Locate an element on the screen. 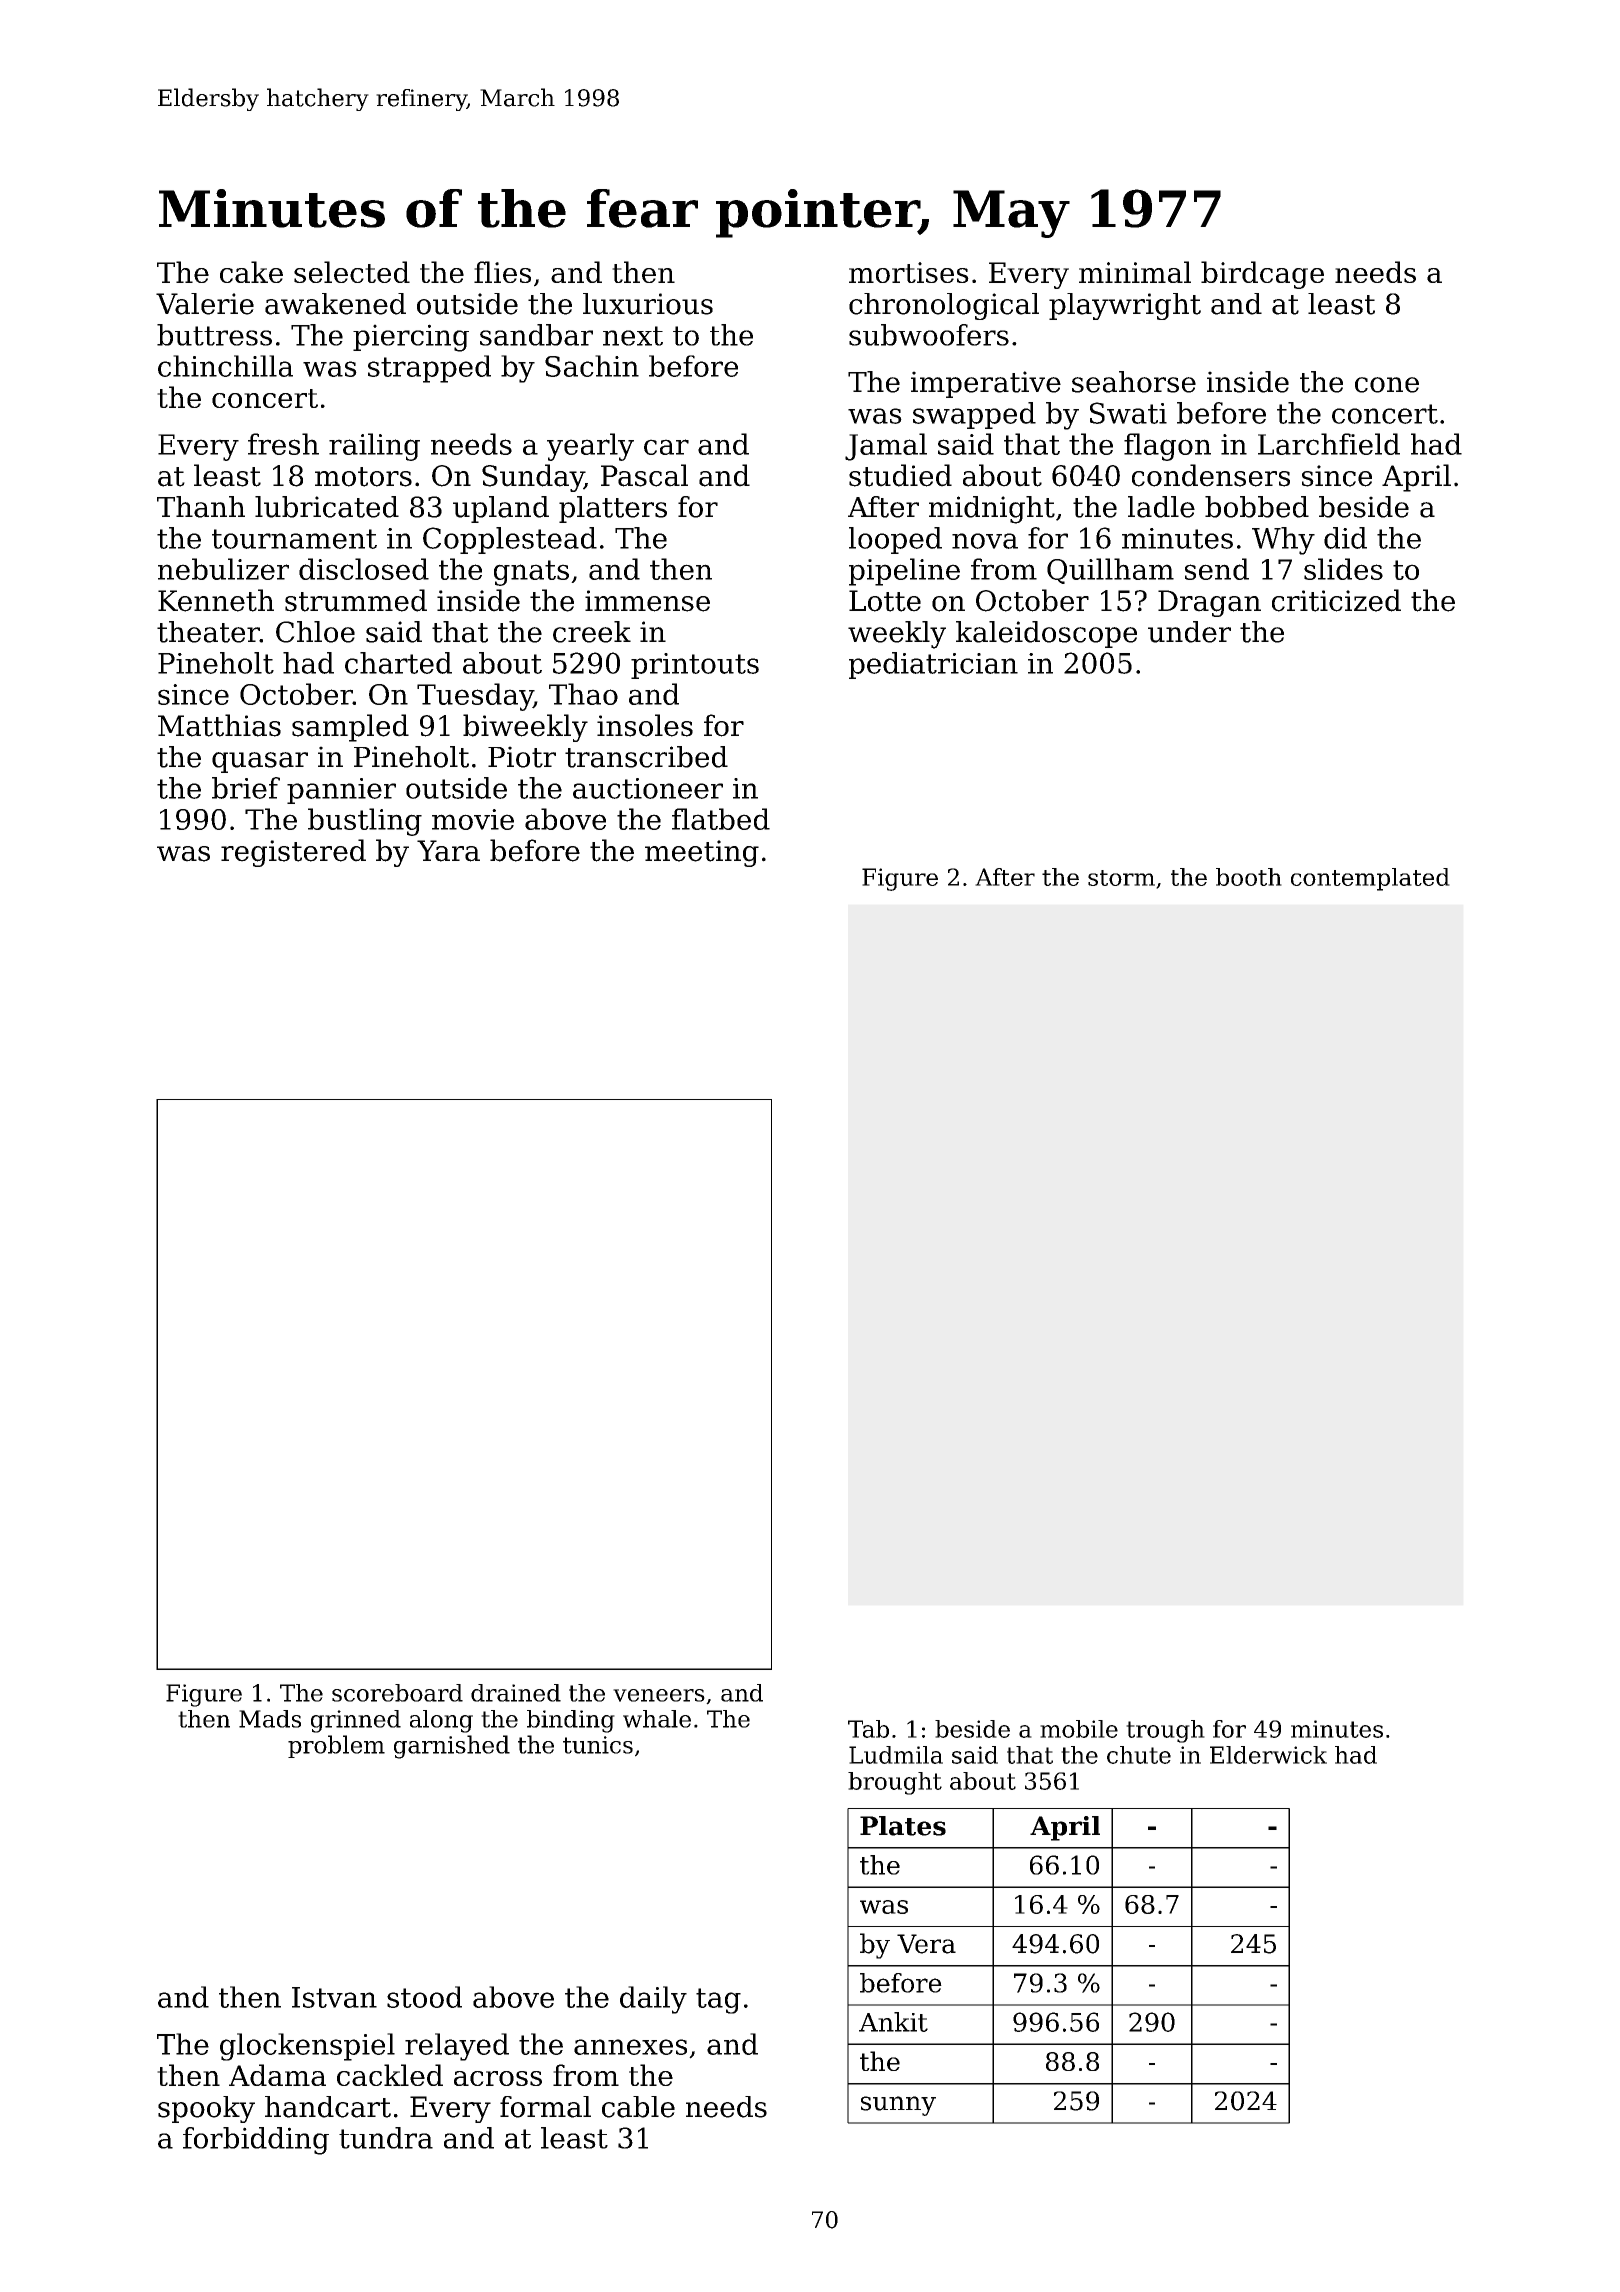 Image resolution: width=1620 pixels, height=2292 pixels. contemplated is located at coordinates (1370, 879).
